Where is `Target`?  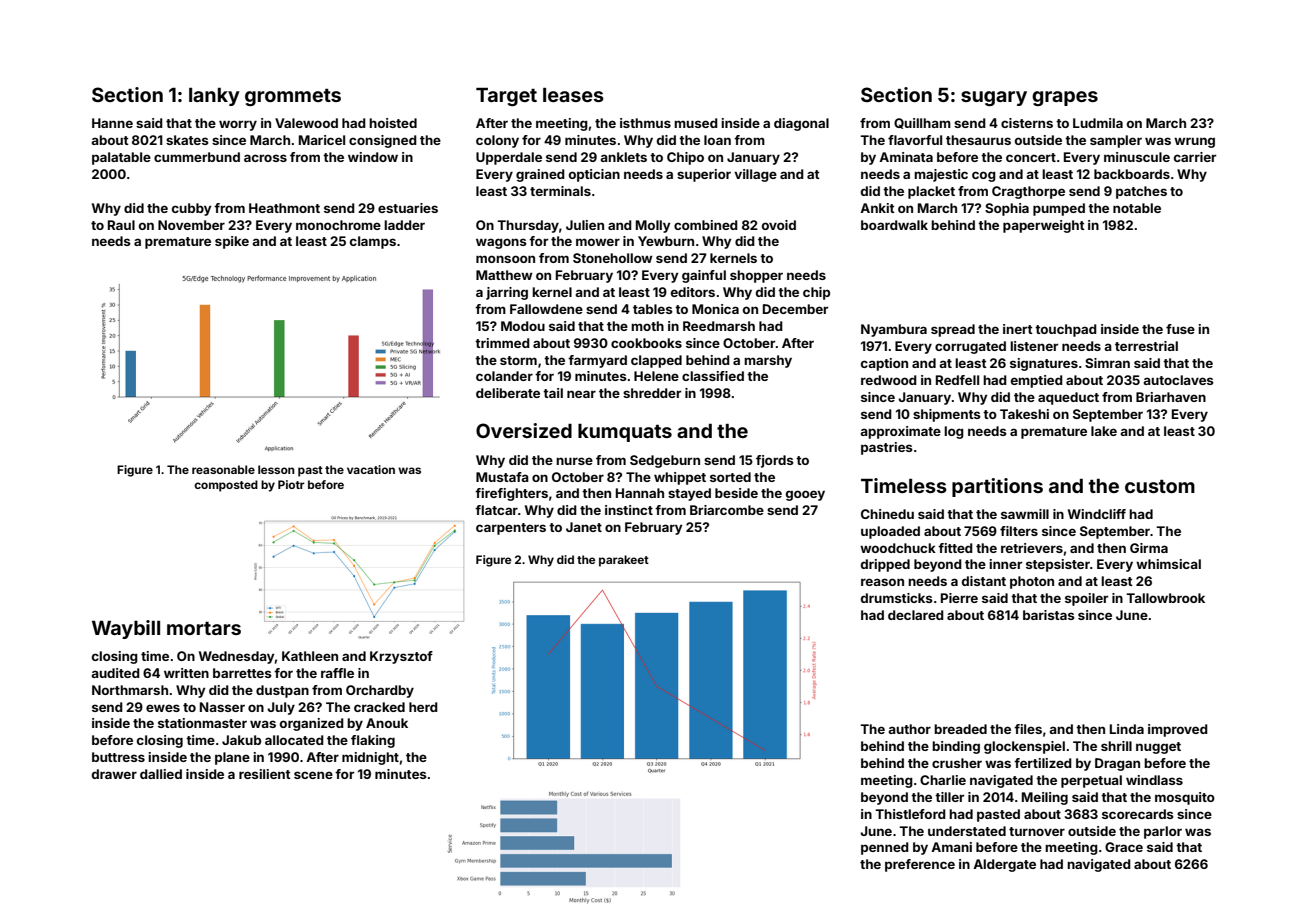 Target is located at coordinates (506, 97).
